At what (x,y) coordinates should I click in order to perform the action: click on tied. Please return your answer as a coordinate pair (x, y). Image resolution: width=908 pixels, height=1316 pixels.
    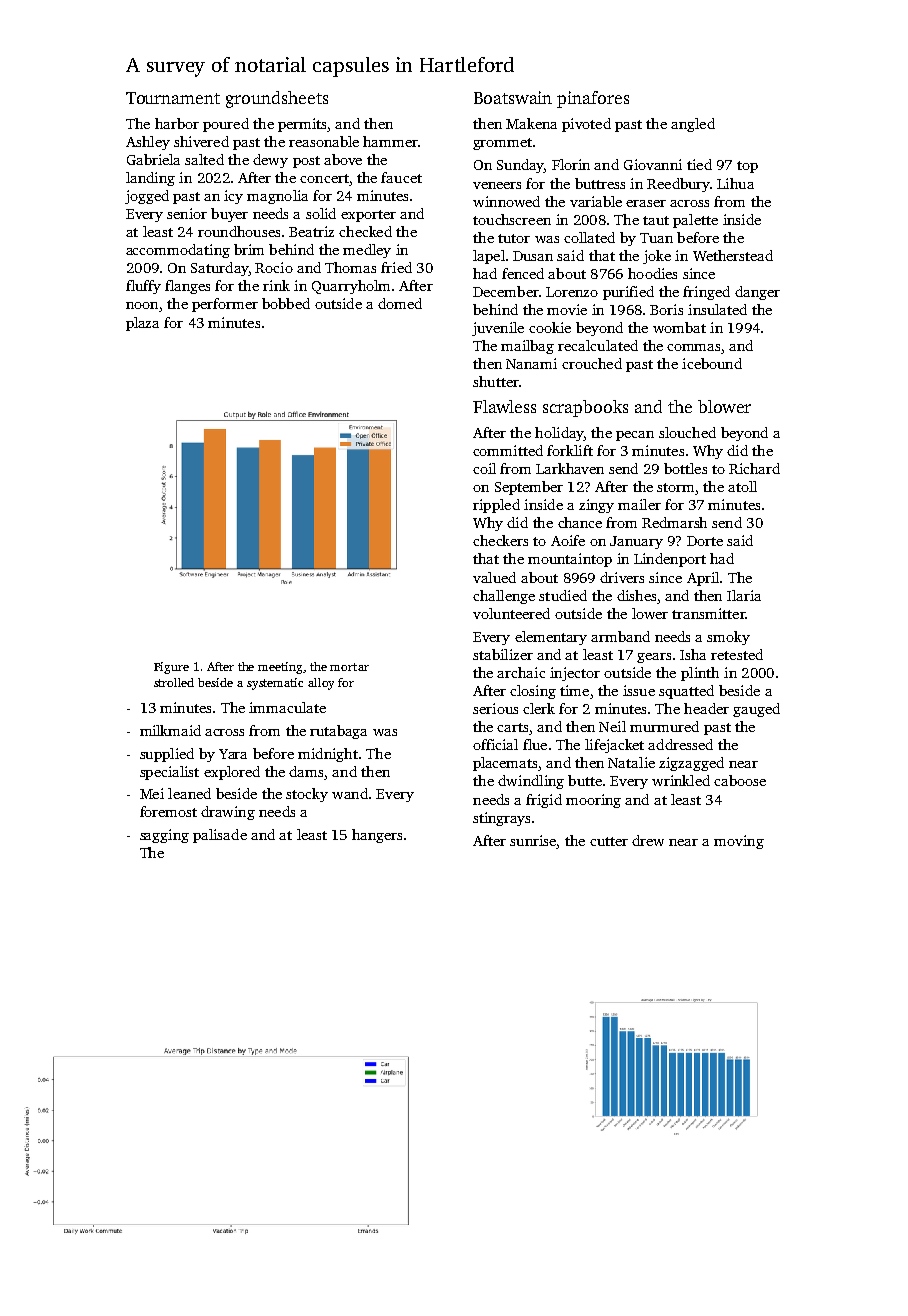
    Looking at the image, I should click on (699, 164).
